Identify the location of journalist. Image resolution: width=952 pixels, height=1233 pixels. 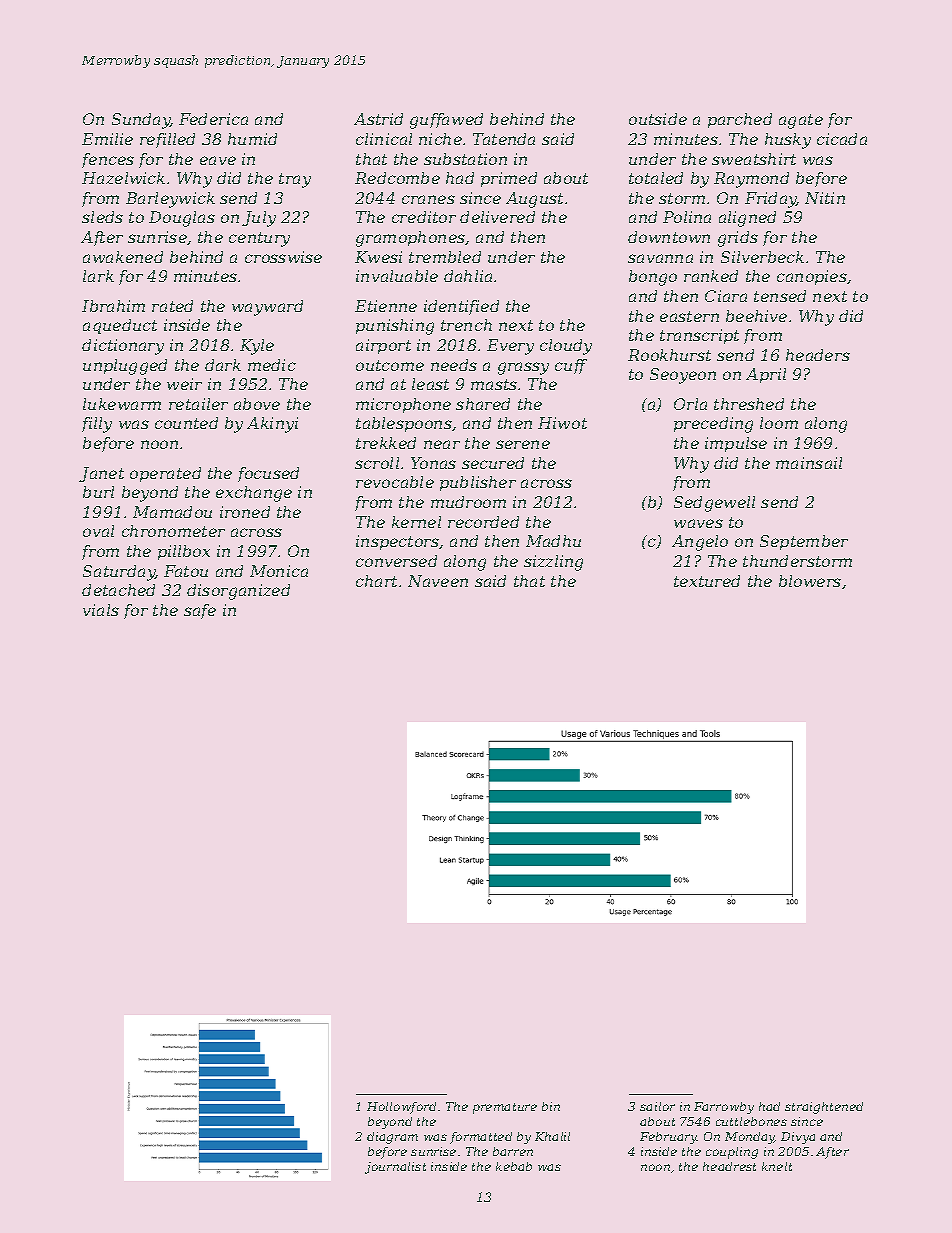
(395, 1168).
